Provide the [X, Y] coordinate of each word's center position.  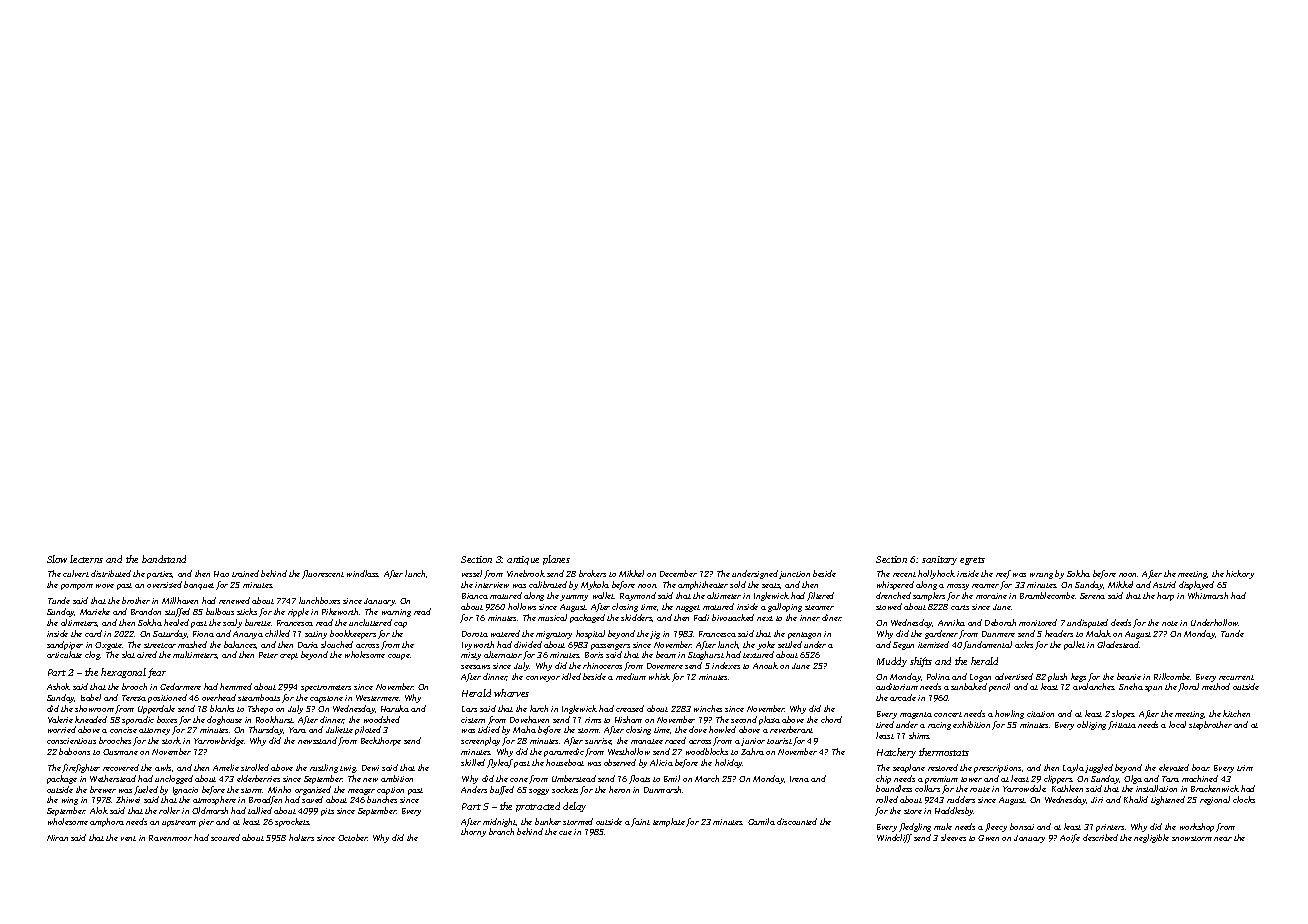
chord [831, 719]
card [93, 633]
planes [556, 560]
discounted [797, 821]
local [1177, 724]
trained [245, 573]
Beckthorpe [381, 741]
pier [206, 823]
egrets [972, 561]
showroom [94, 708]
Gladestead [1118, 644]
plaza [769, 720]
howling [1009, 714]
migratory [554, 635]
